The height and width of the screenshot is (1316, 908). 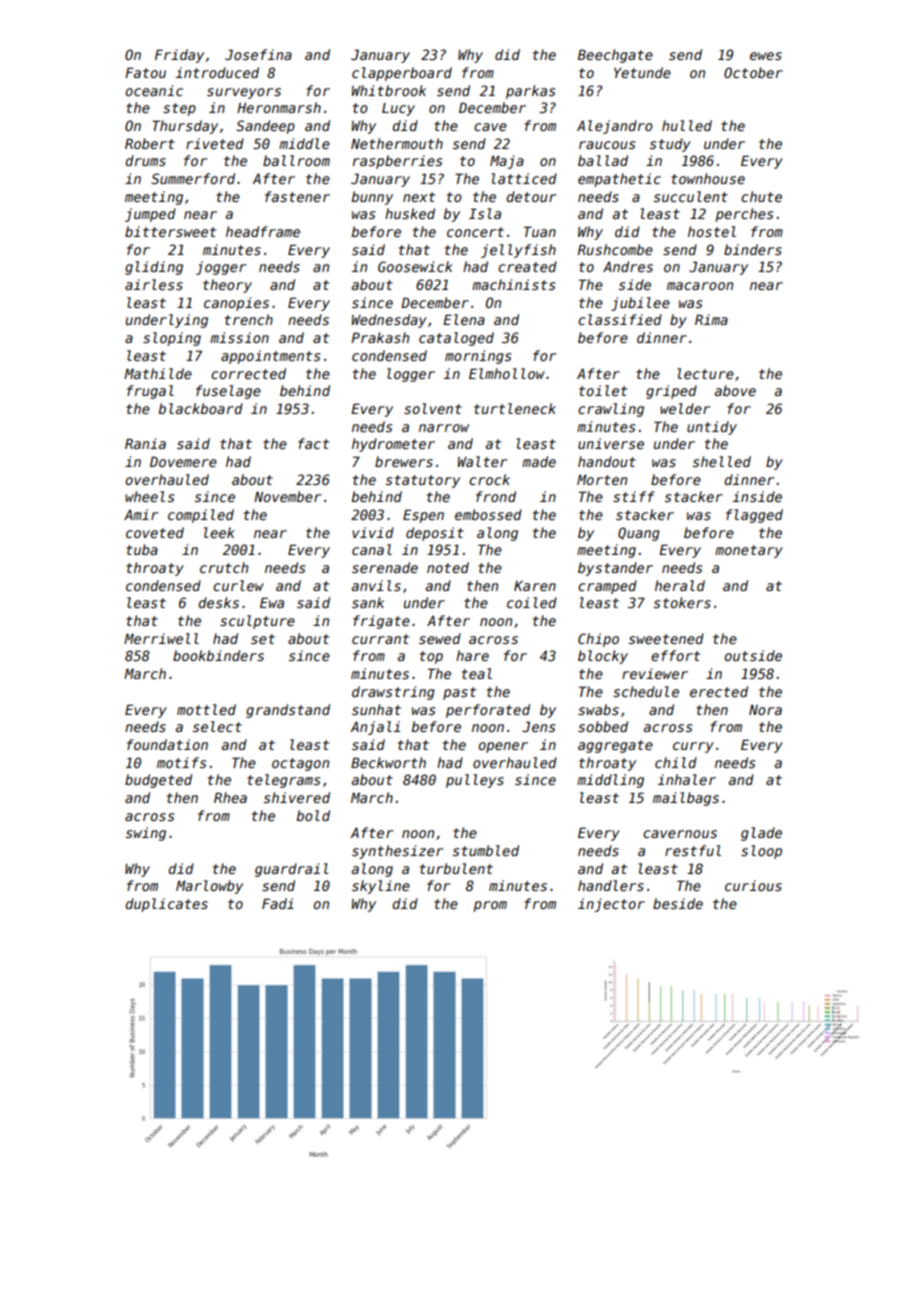 What do you see at coordinates (372, 198) in the screenshot?
I see `bunny` at bounding box center [372, 198].
